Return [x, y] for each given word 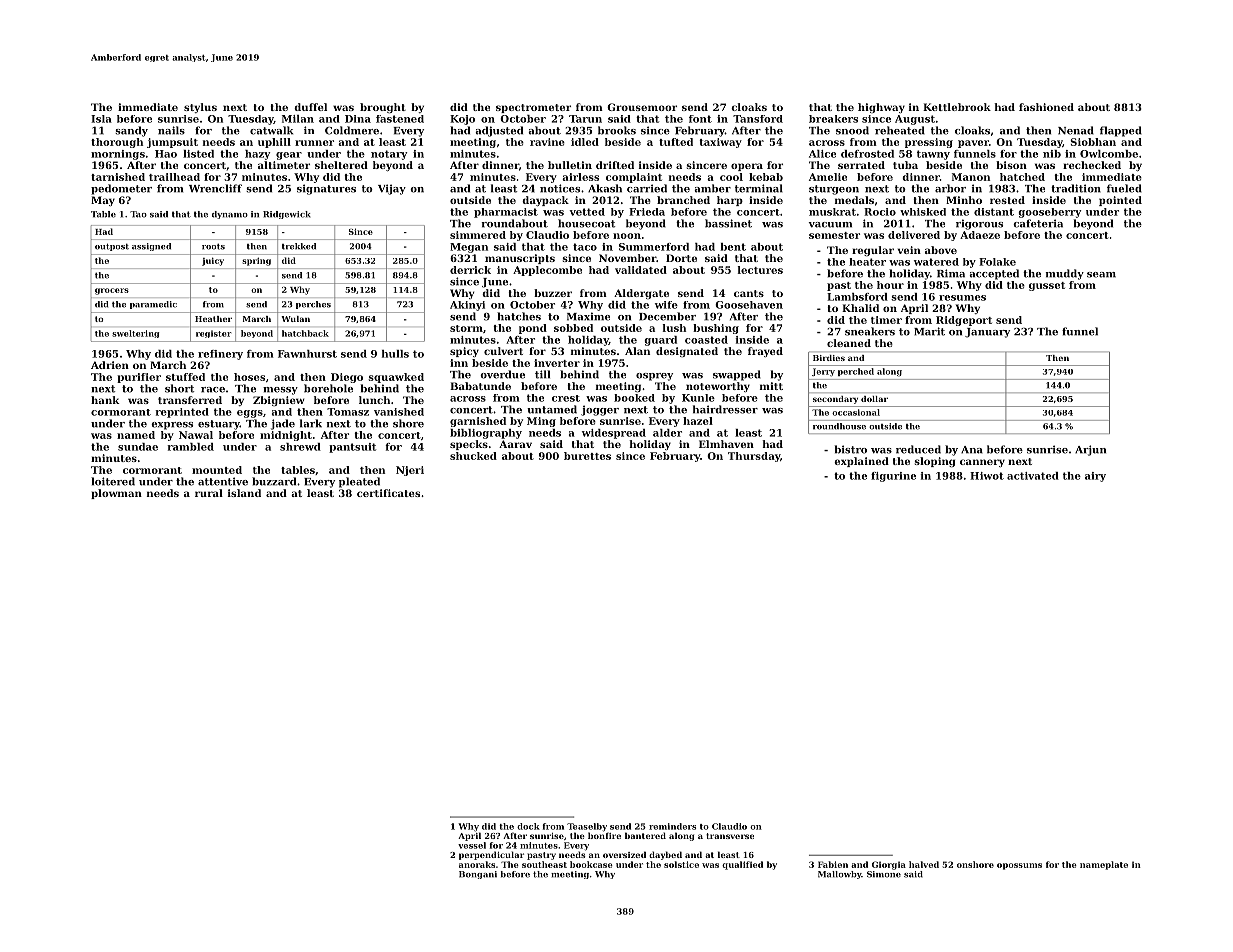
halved [924, 864]
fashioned [1046, 107]
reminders [672, 826]
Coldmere [352, 130]
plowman [116, 494]
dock [528, 826]
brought [383, 108]
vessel [472, 845]
